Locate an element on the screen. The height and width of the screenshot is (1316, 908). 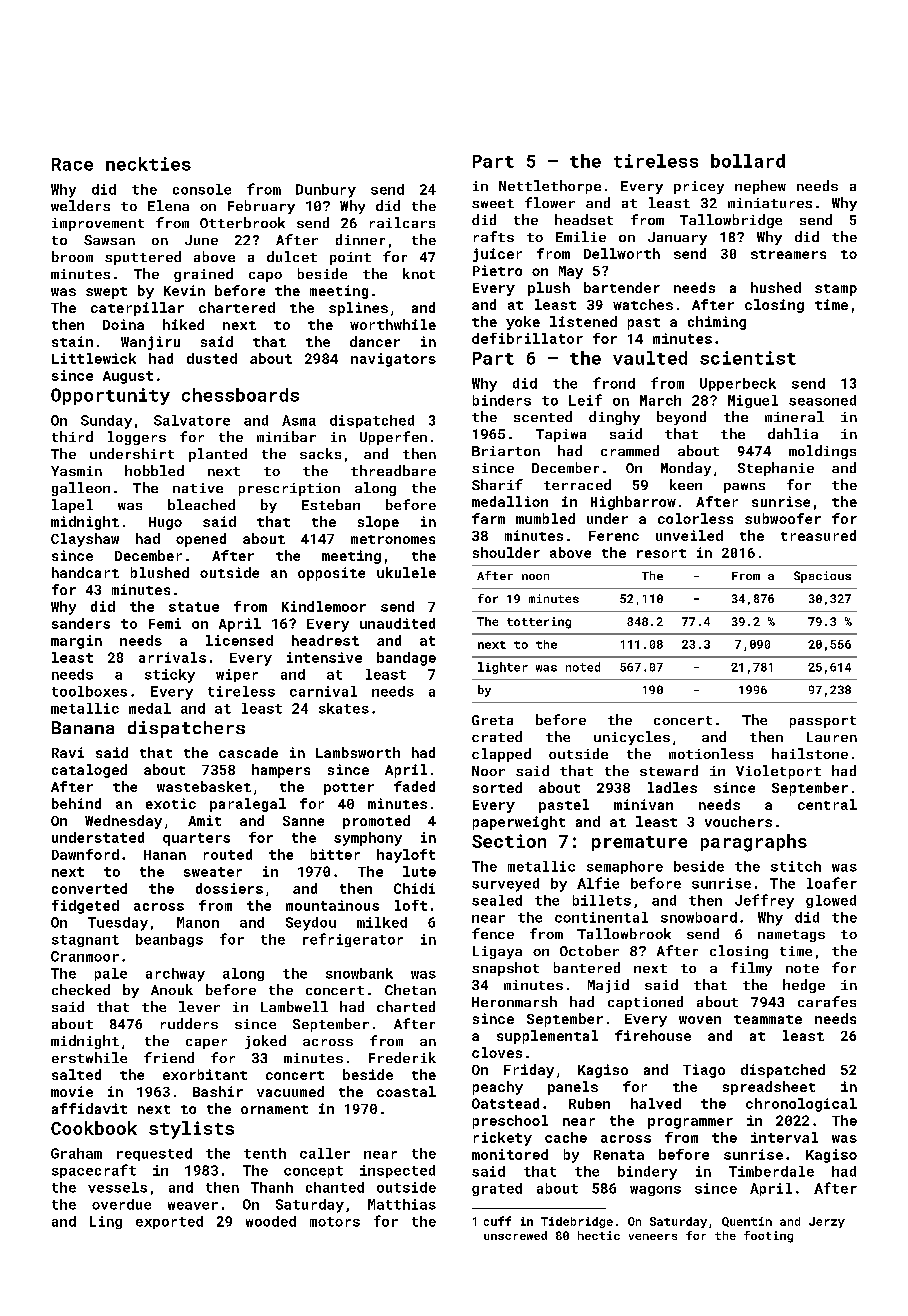
bollard is located at coordinates (748, 161).
